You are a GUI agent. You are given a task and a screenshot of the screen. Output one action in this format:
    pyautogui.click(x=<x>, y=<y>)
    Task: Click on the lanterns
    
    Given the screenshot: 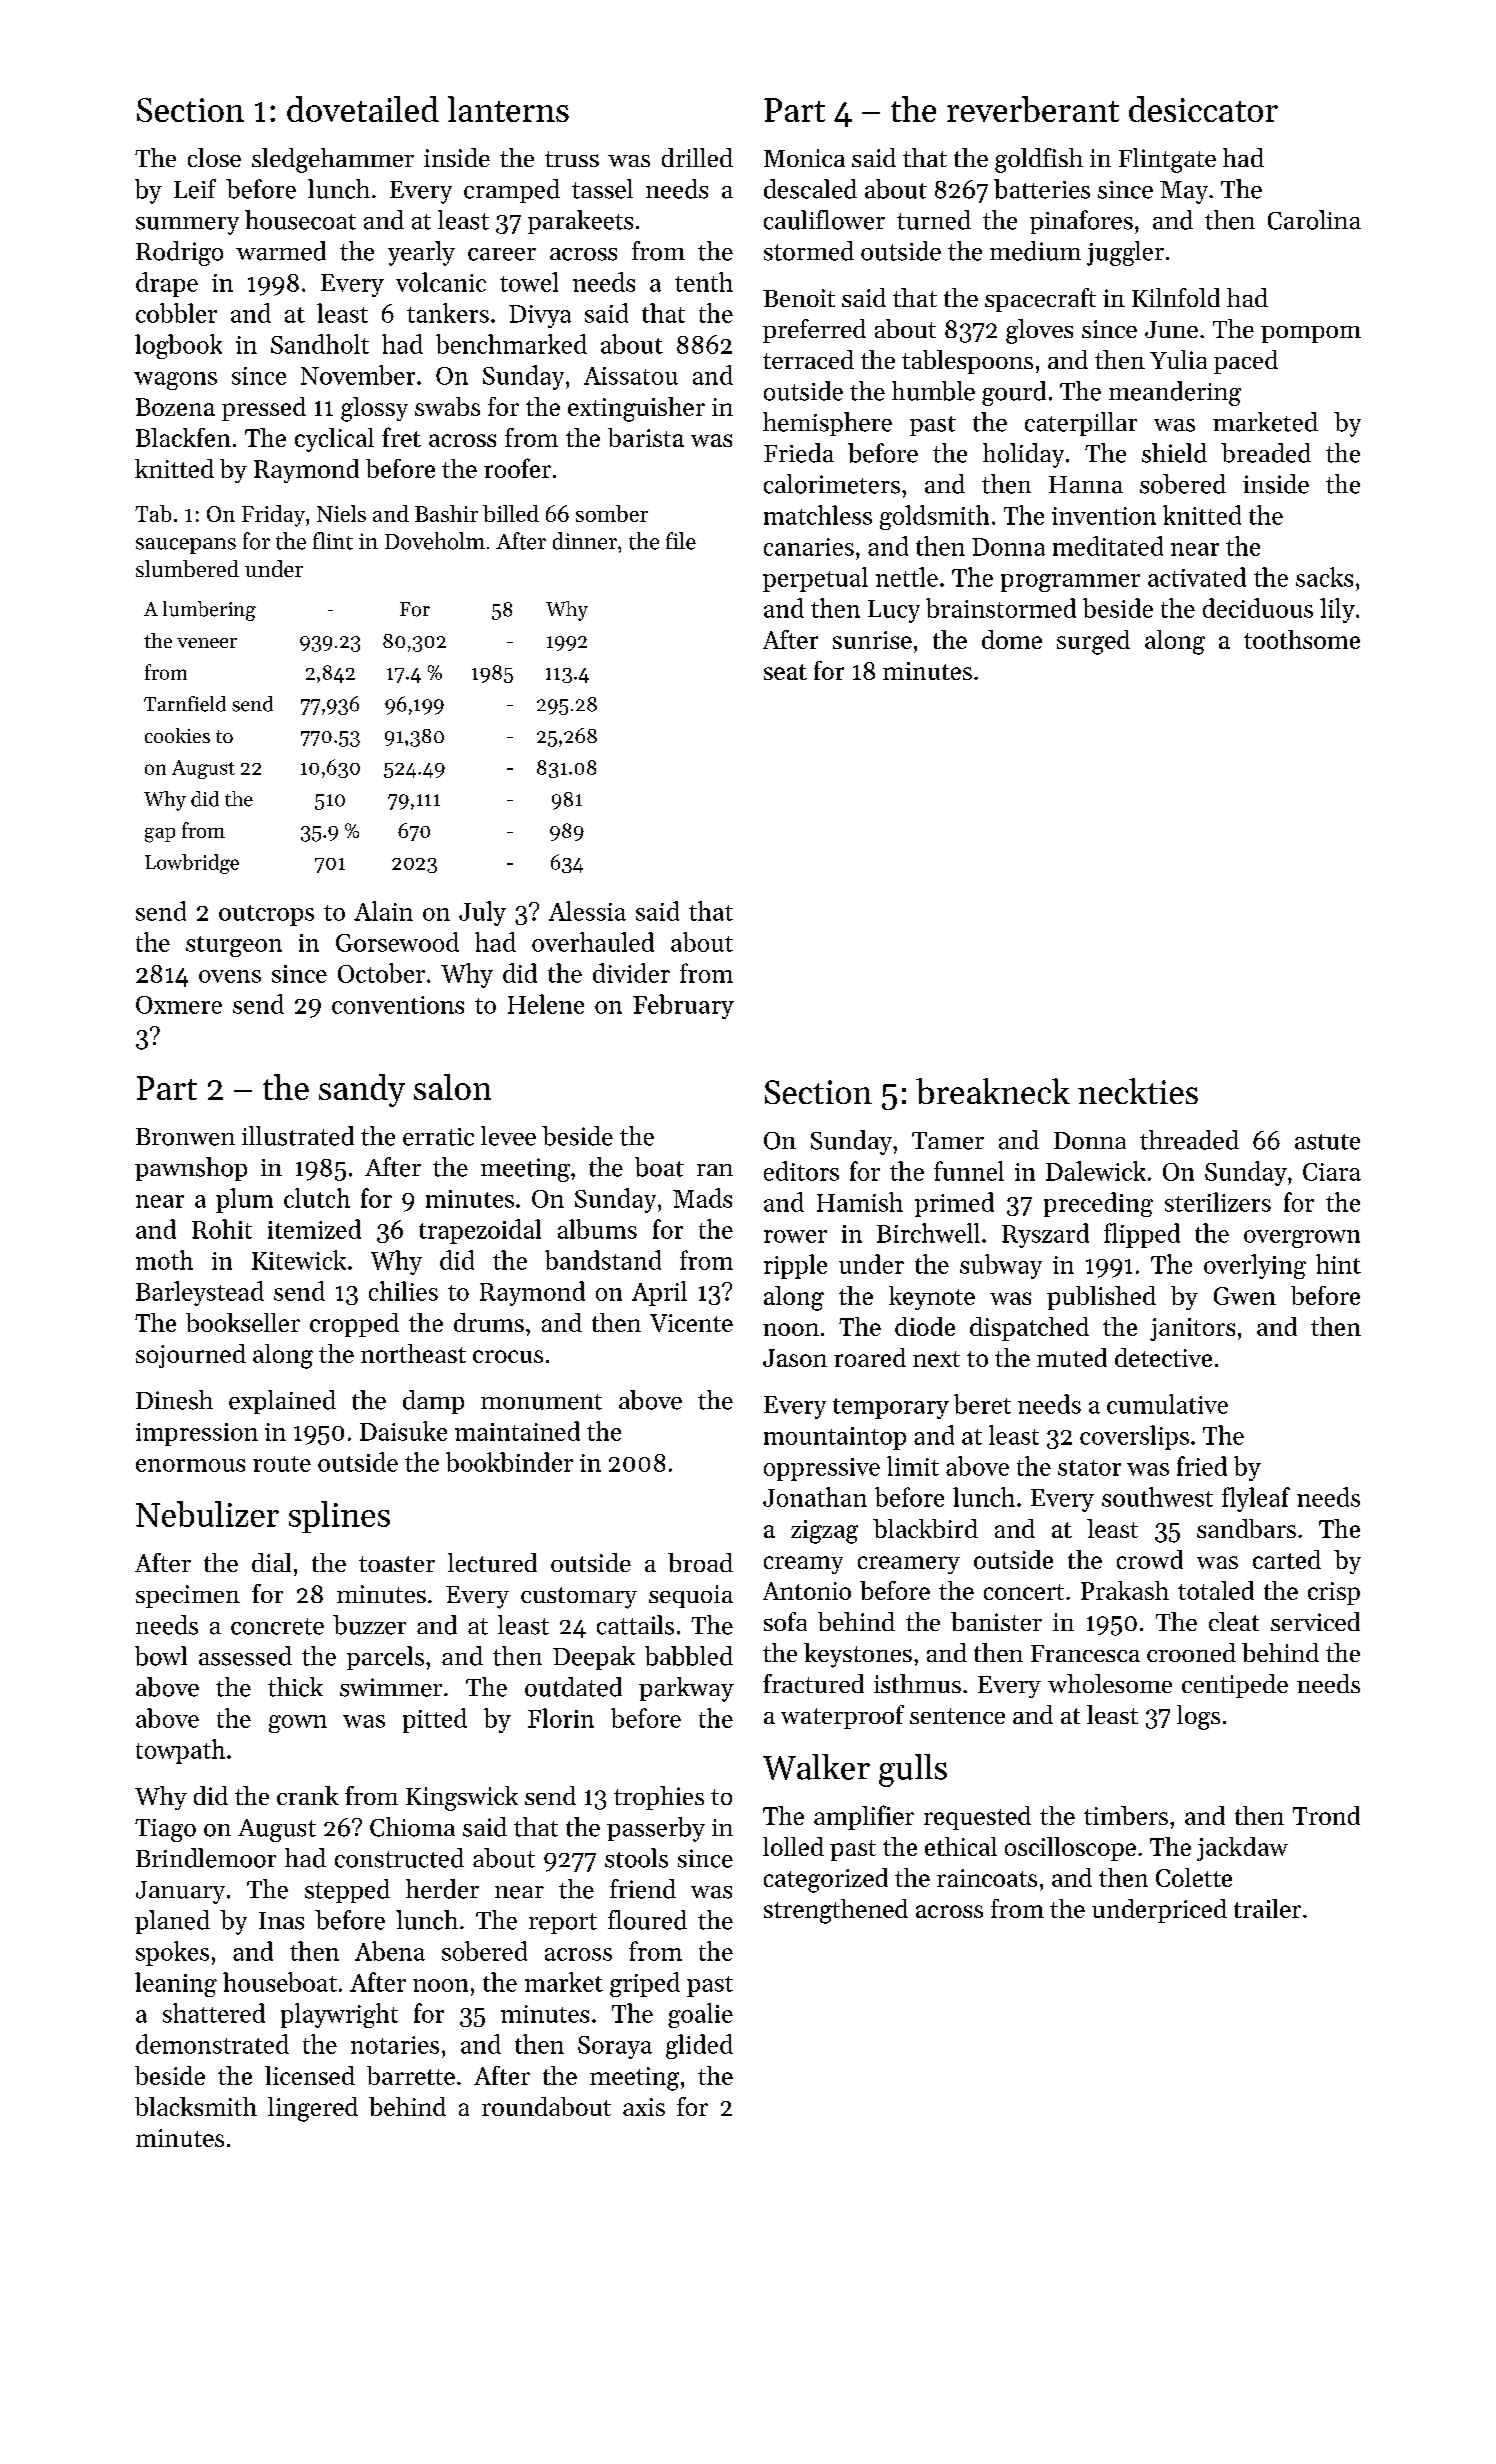 What is the action you would take?
    pyautogui.click(x=508, y=109)
